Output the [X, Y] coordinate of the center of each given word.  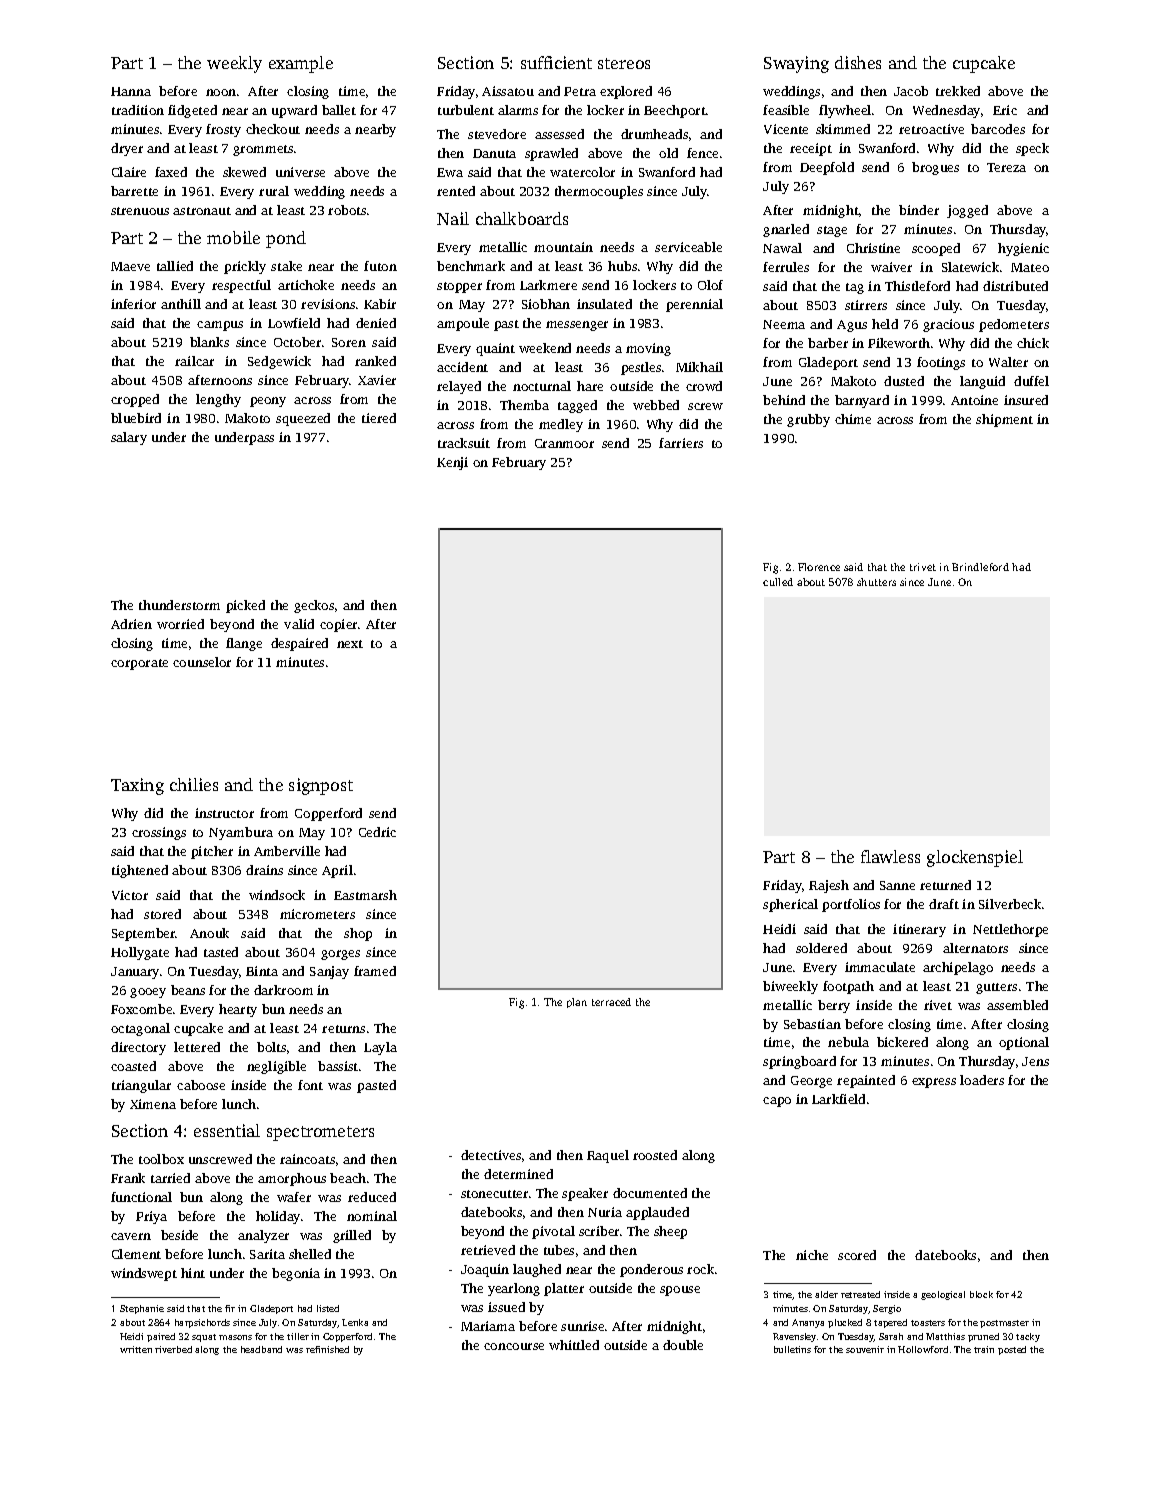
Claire [129, 172]
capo [777, 1102]
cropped [135, 400]
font [310, 1085]
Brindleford [980, 567]
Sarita [267, 1254]
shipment [1004, 420]
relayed [459, 387]
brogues [935, 168]
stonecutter [494, 1194]
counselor [202, 662]
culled [778, 582]
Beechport [675, 111]
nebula [848, 1042]
